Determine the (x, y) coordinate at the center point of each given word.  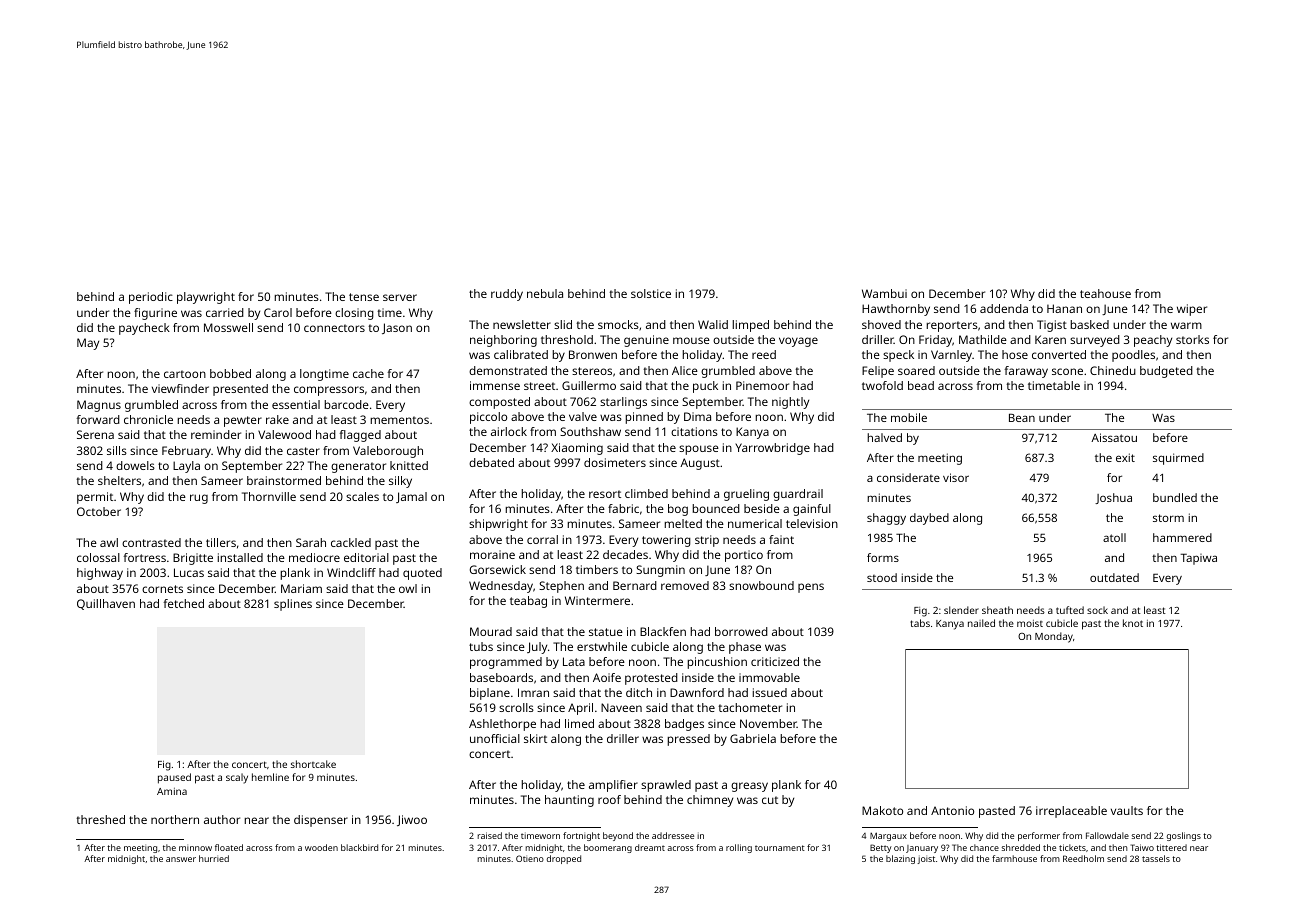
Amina (172, 791)
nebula (545, 293)
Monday (1054, 637)
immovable (769, 677)
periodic (151, 298)
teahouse (1105, 293)
